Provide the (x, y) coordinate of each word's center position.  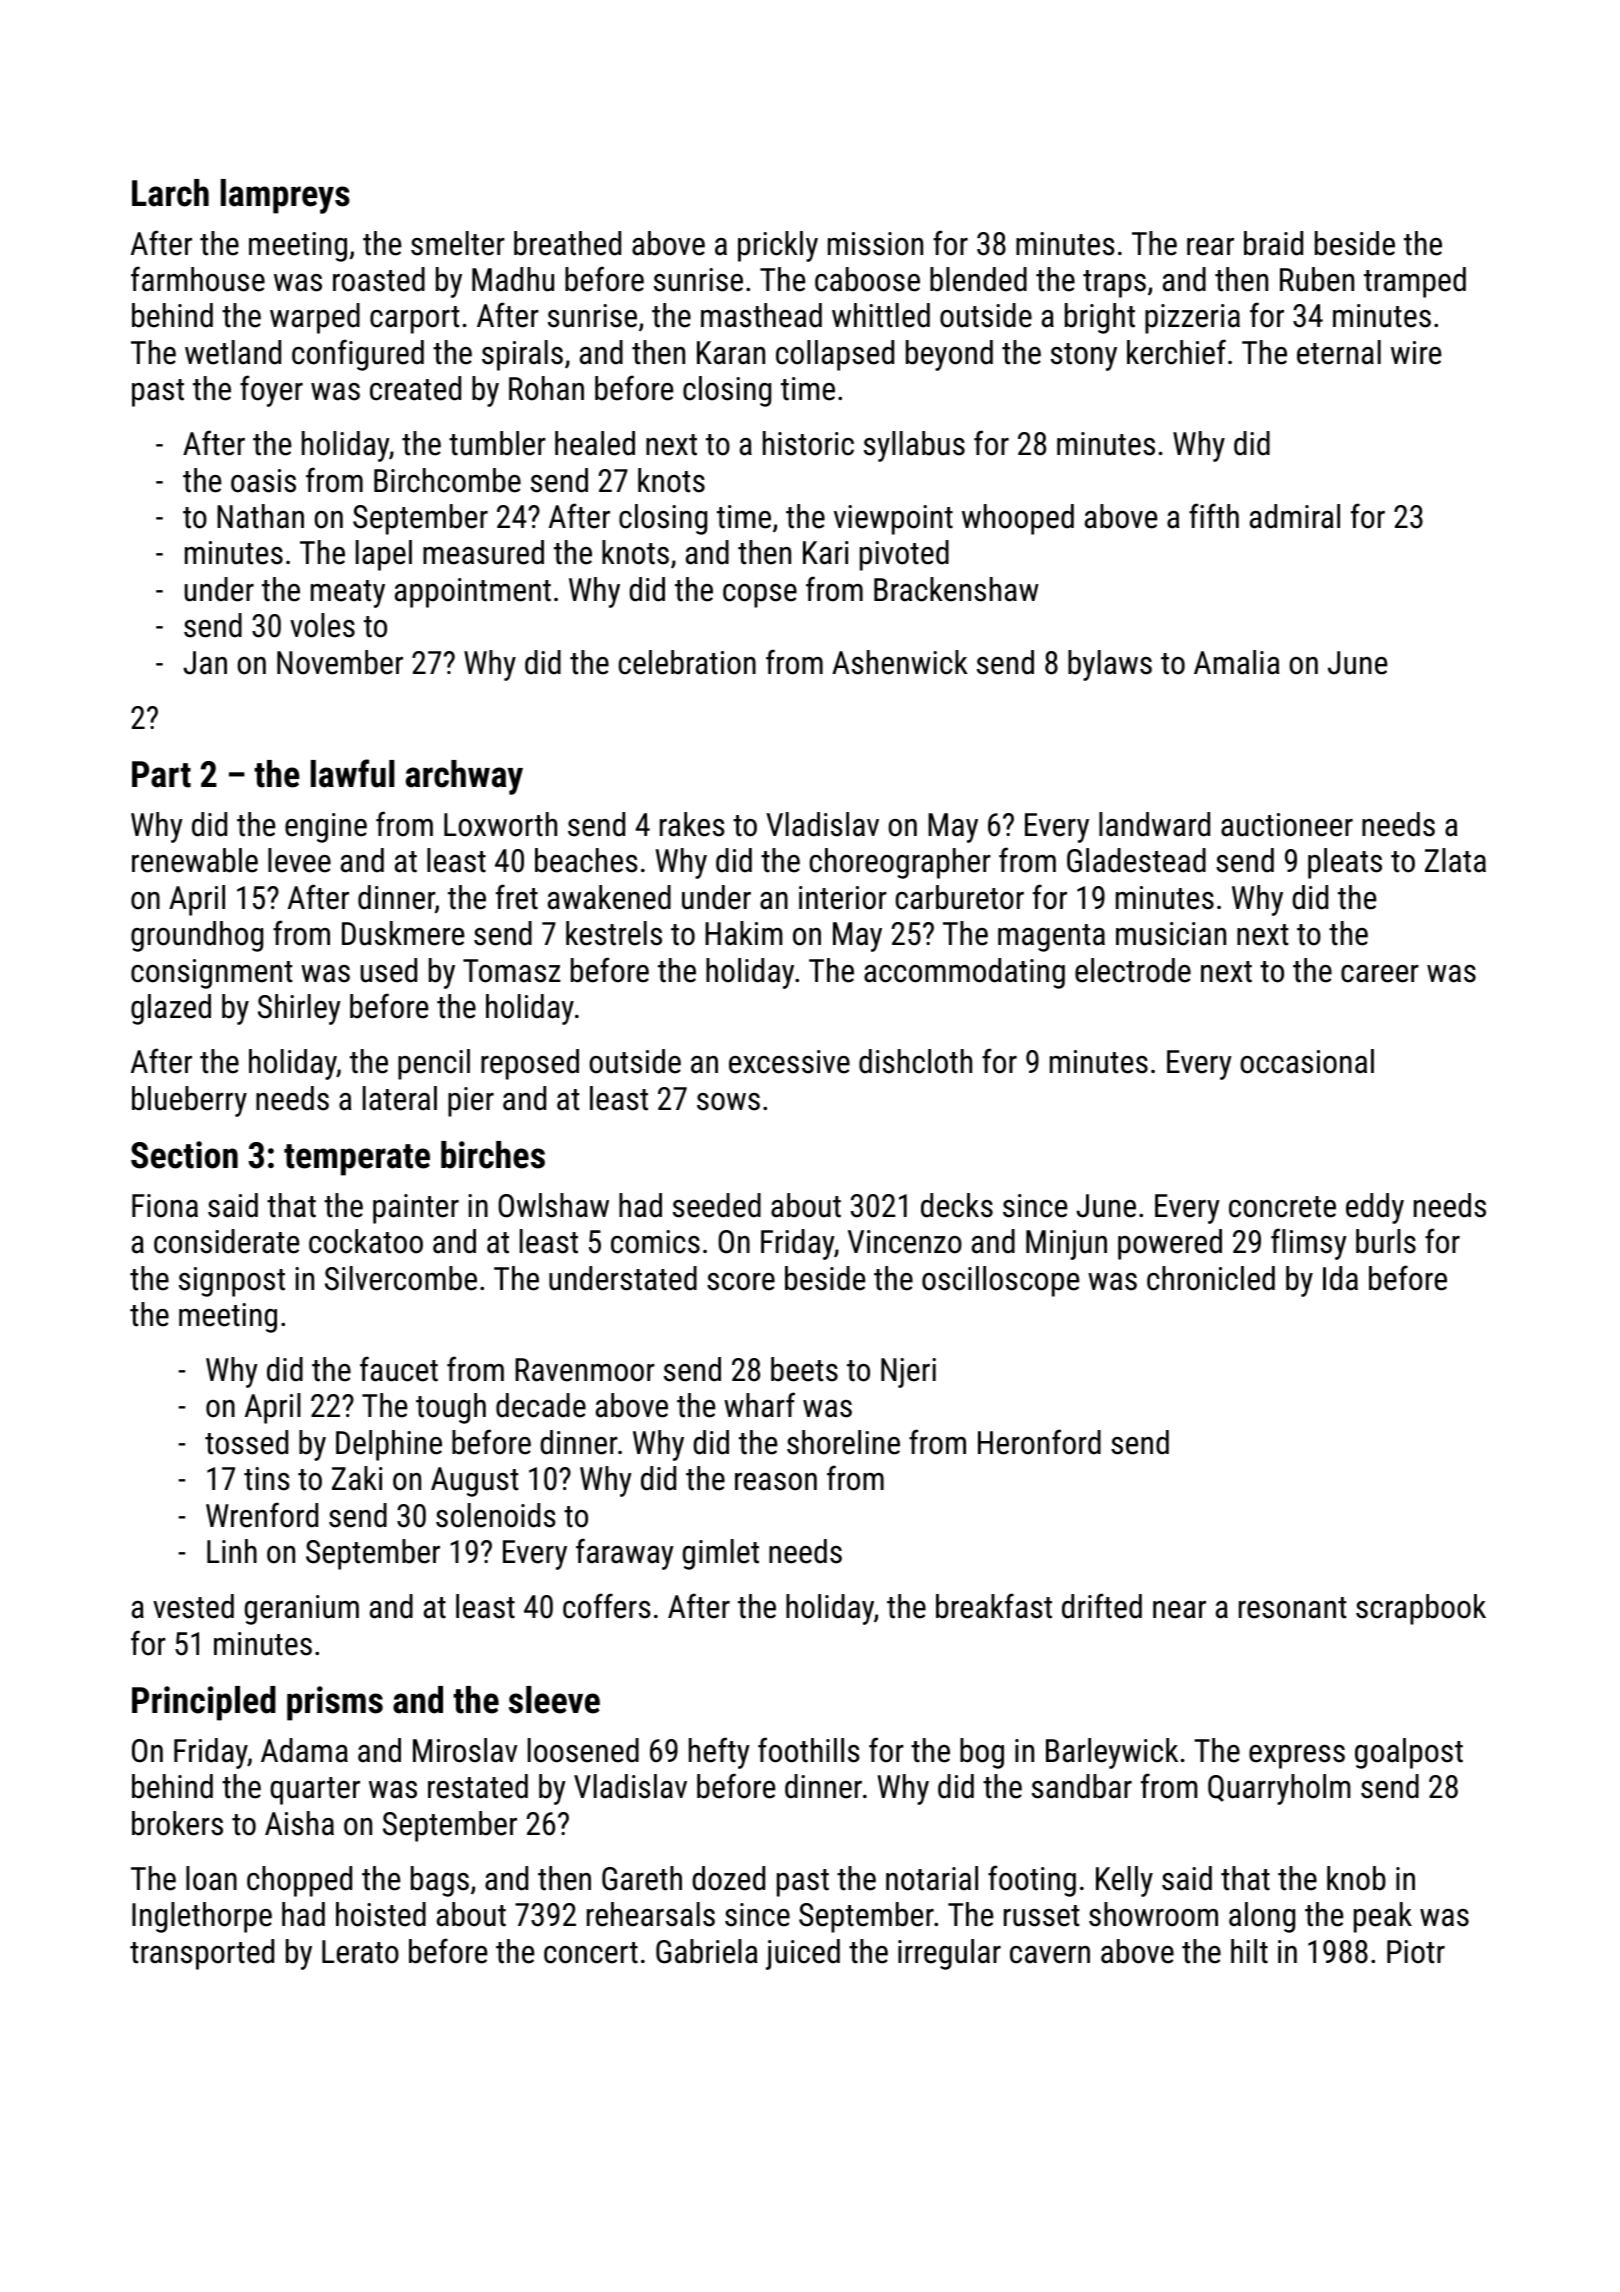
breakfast (994, 1606)
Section (184, 1155)
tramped (1415, 282)
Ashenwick (900, 662)
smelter (458, 243)
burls (1386, 1241)
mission (875, 244)
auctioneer (1287, 825)
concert (591, 1953)
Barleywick (1112, 1753)
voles (322, 625)
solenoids (496, 1515)
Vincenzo (905, 1242)
